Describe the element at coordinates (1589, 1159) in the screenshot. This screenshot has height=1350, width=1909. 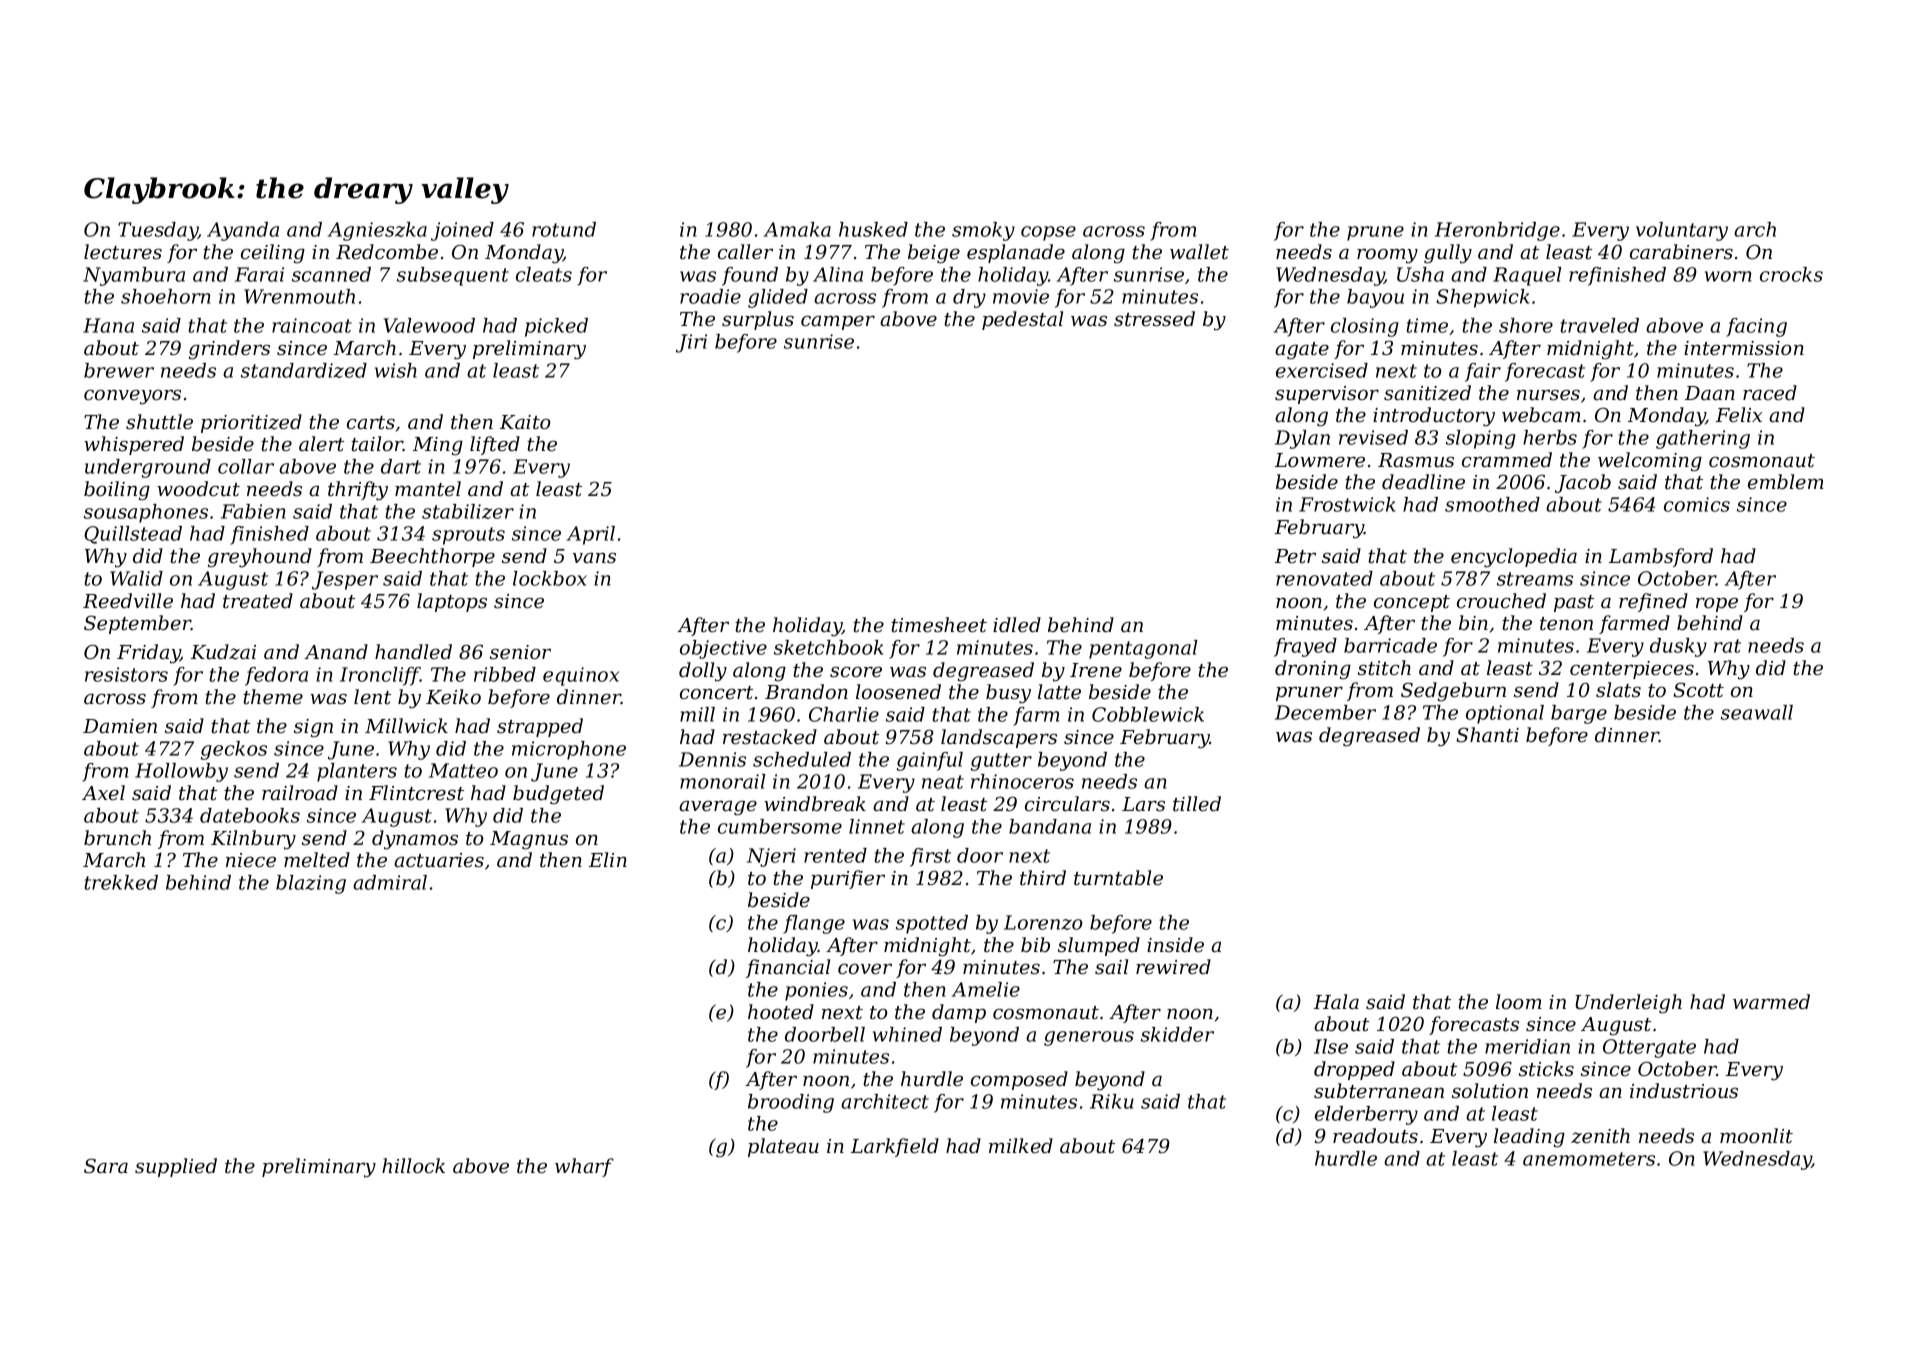
I see `anemometers` at that location.
